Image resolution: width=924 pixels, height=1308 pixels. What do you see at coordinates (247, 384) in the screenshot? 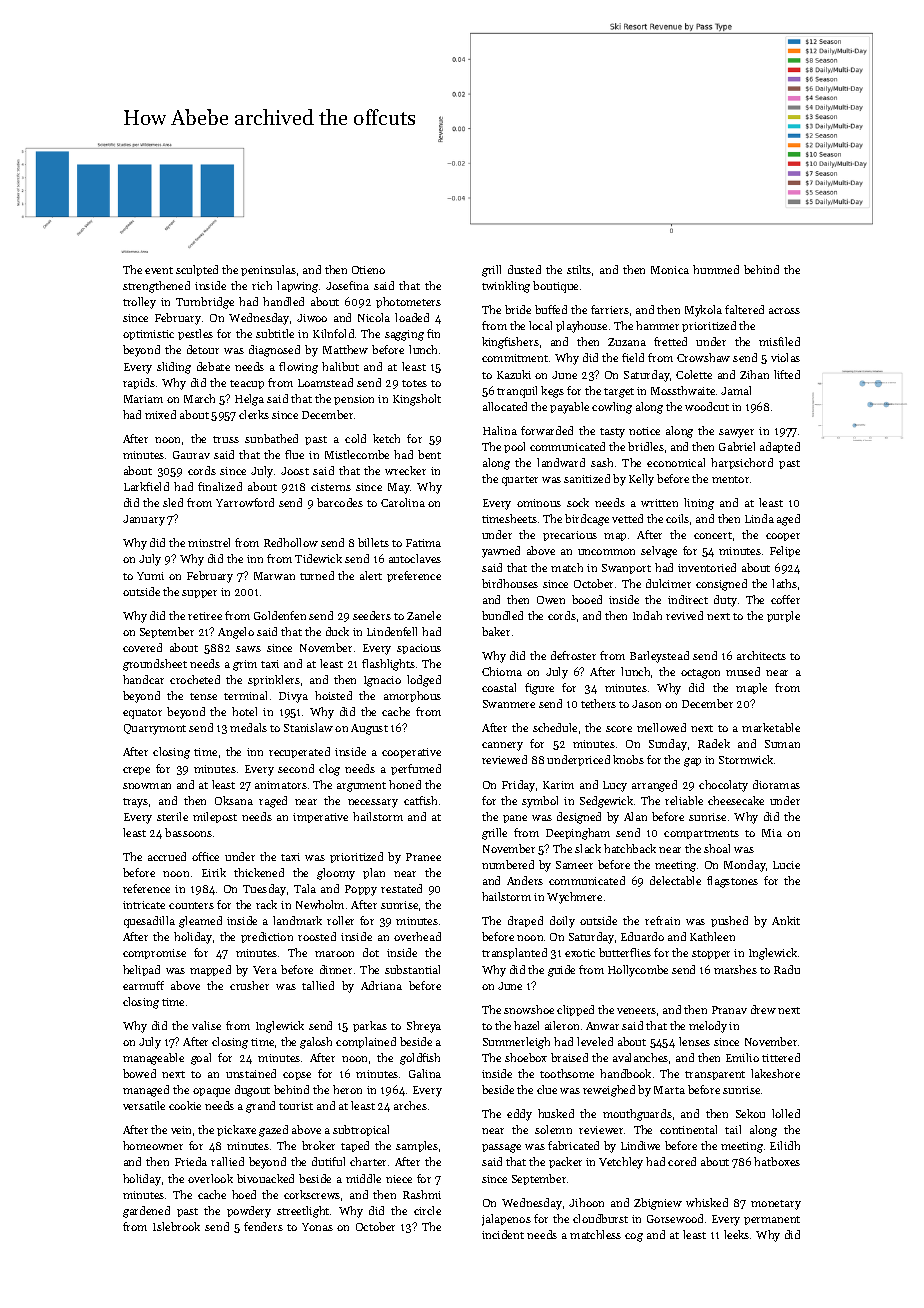
I see `teacup` at bounding box center [247, 384].
